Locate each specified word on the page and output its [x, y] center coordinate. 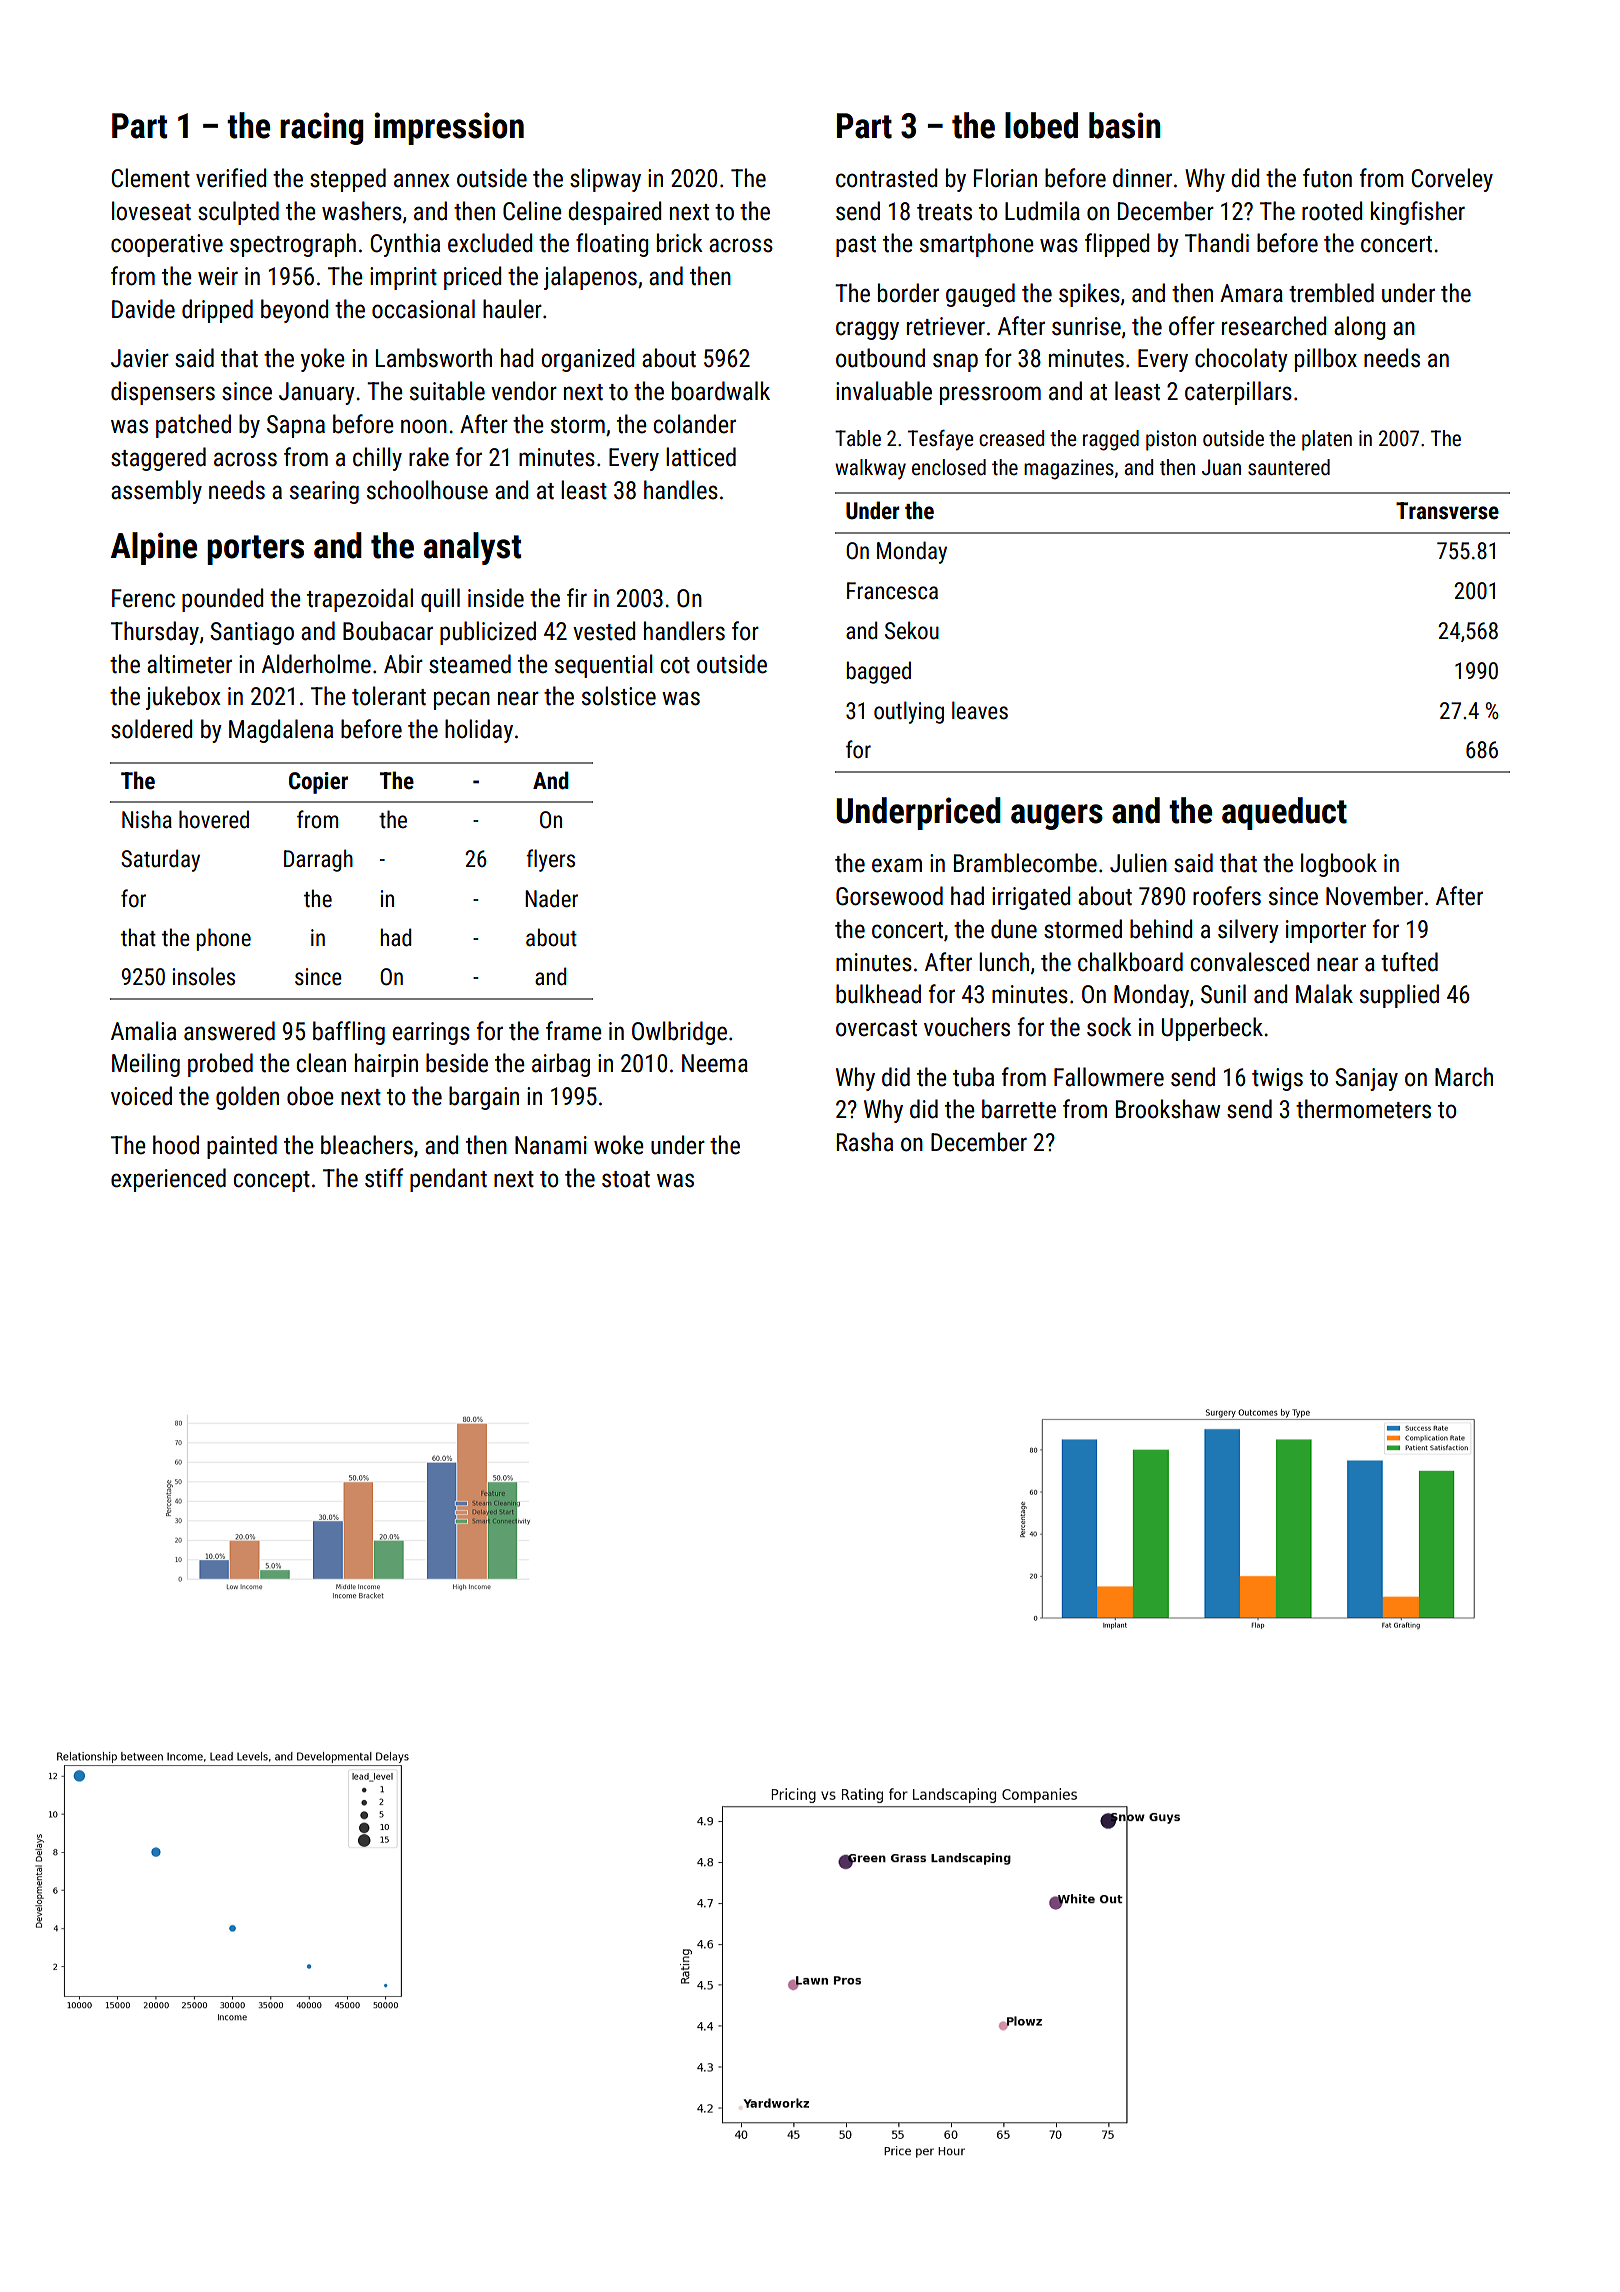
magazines [1069, 469]
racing [322, 128]
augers [1057, 817]
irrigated [1031, 898]
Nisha [147, 819]
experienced [168, 1180]
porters [255, 550]
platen [1327, 440]
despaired [614, 213]
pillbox [1326, 360]
